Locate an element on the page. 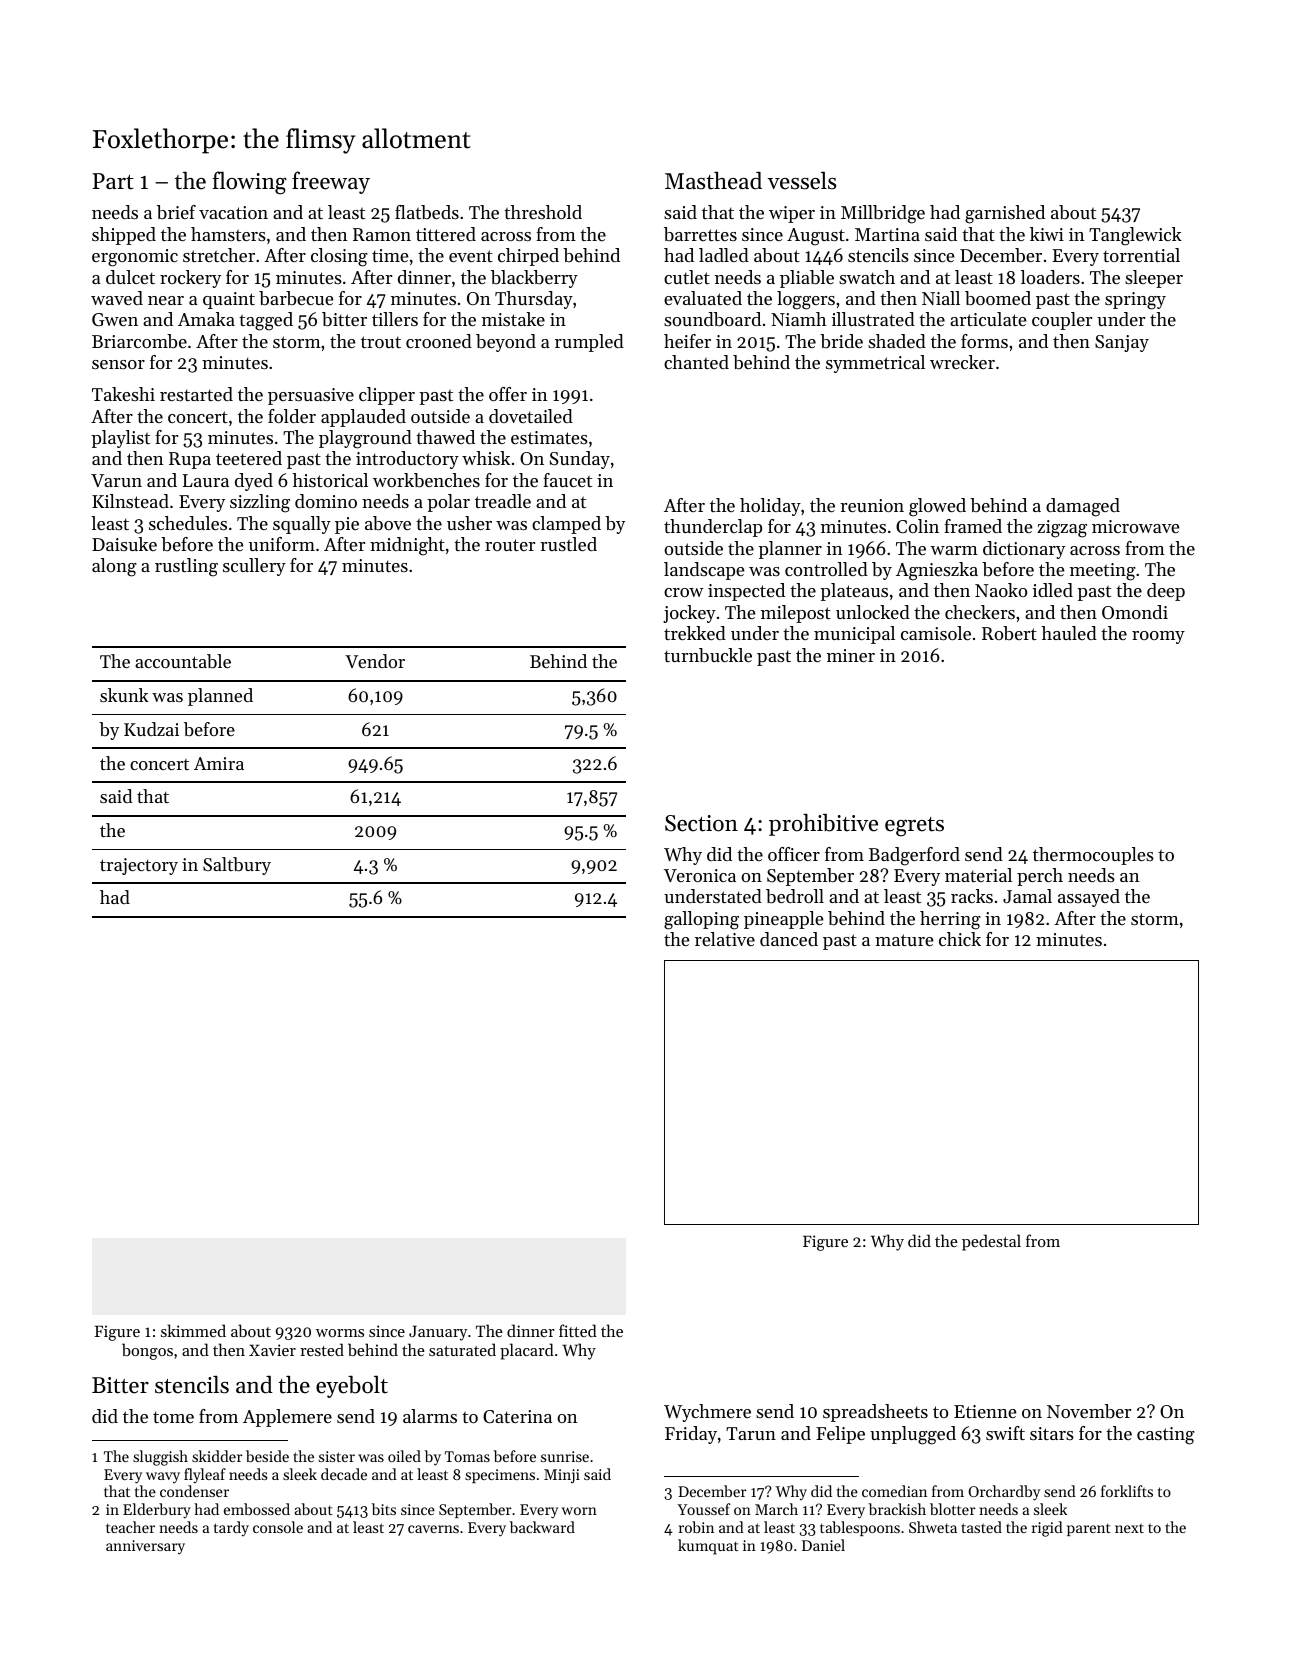 This image has height=1670, width=1290. January is located at coordinates (438, 1333).
